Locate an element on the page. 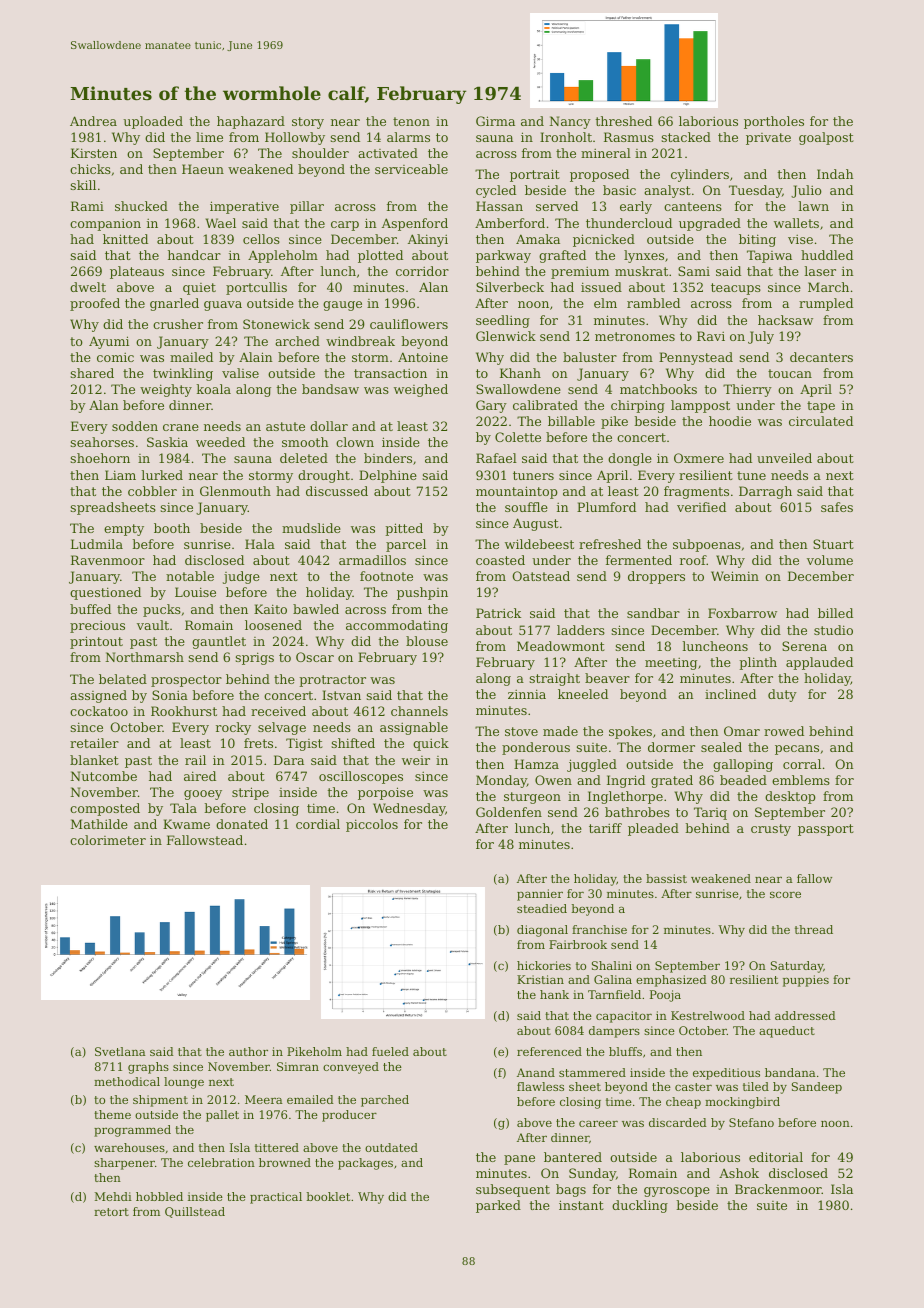 The width and height of the document is (924, 1308). private is located at coordinates (768, 139).
